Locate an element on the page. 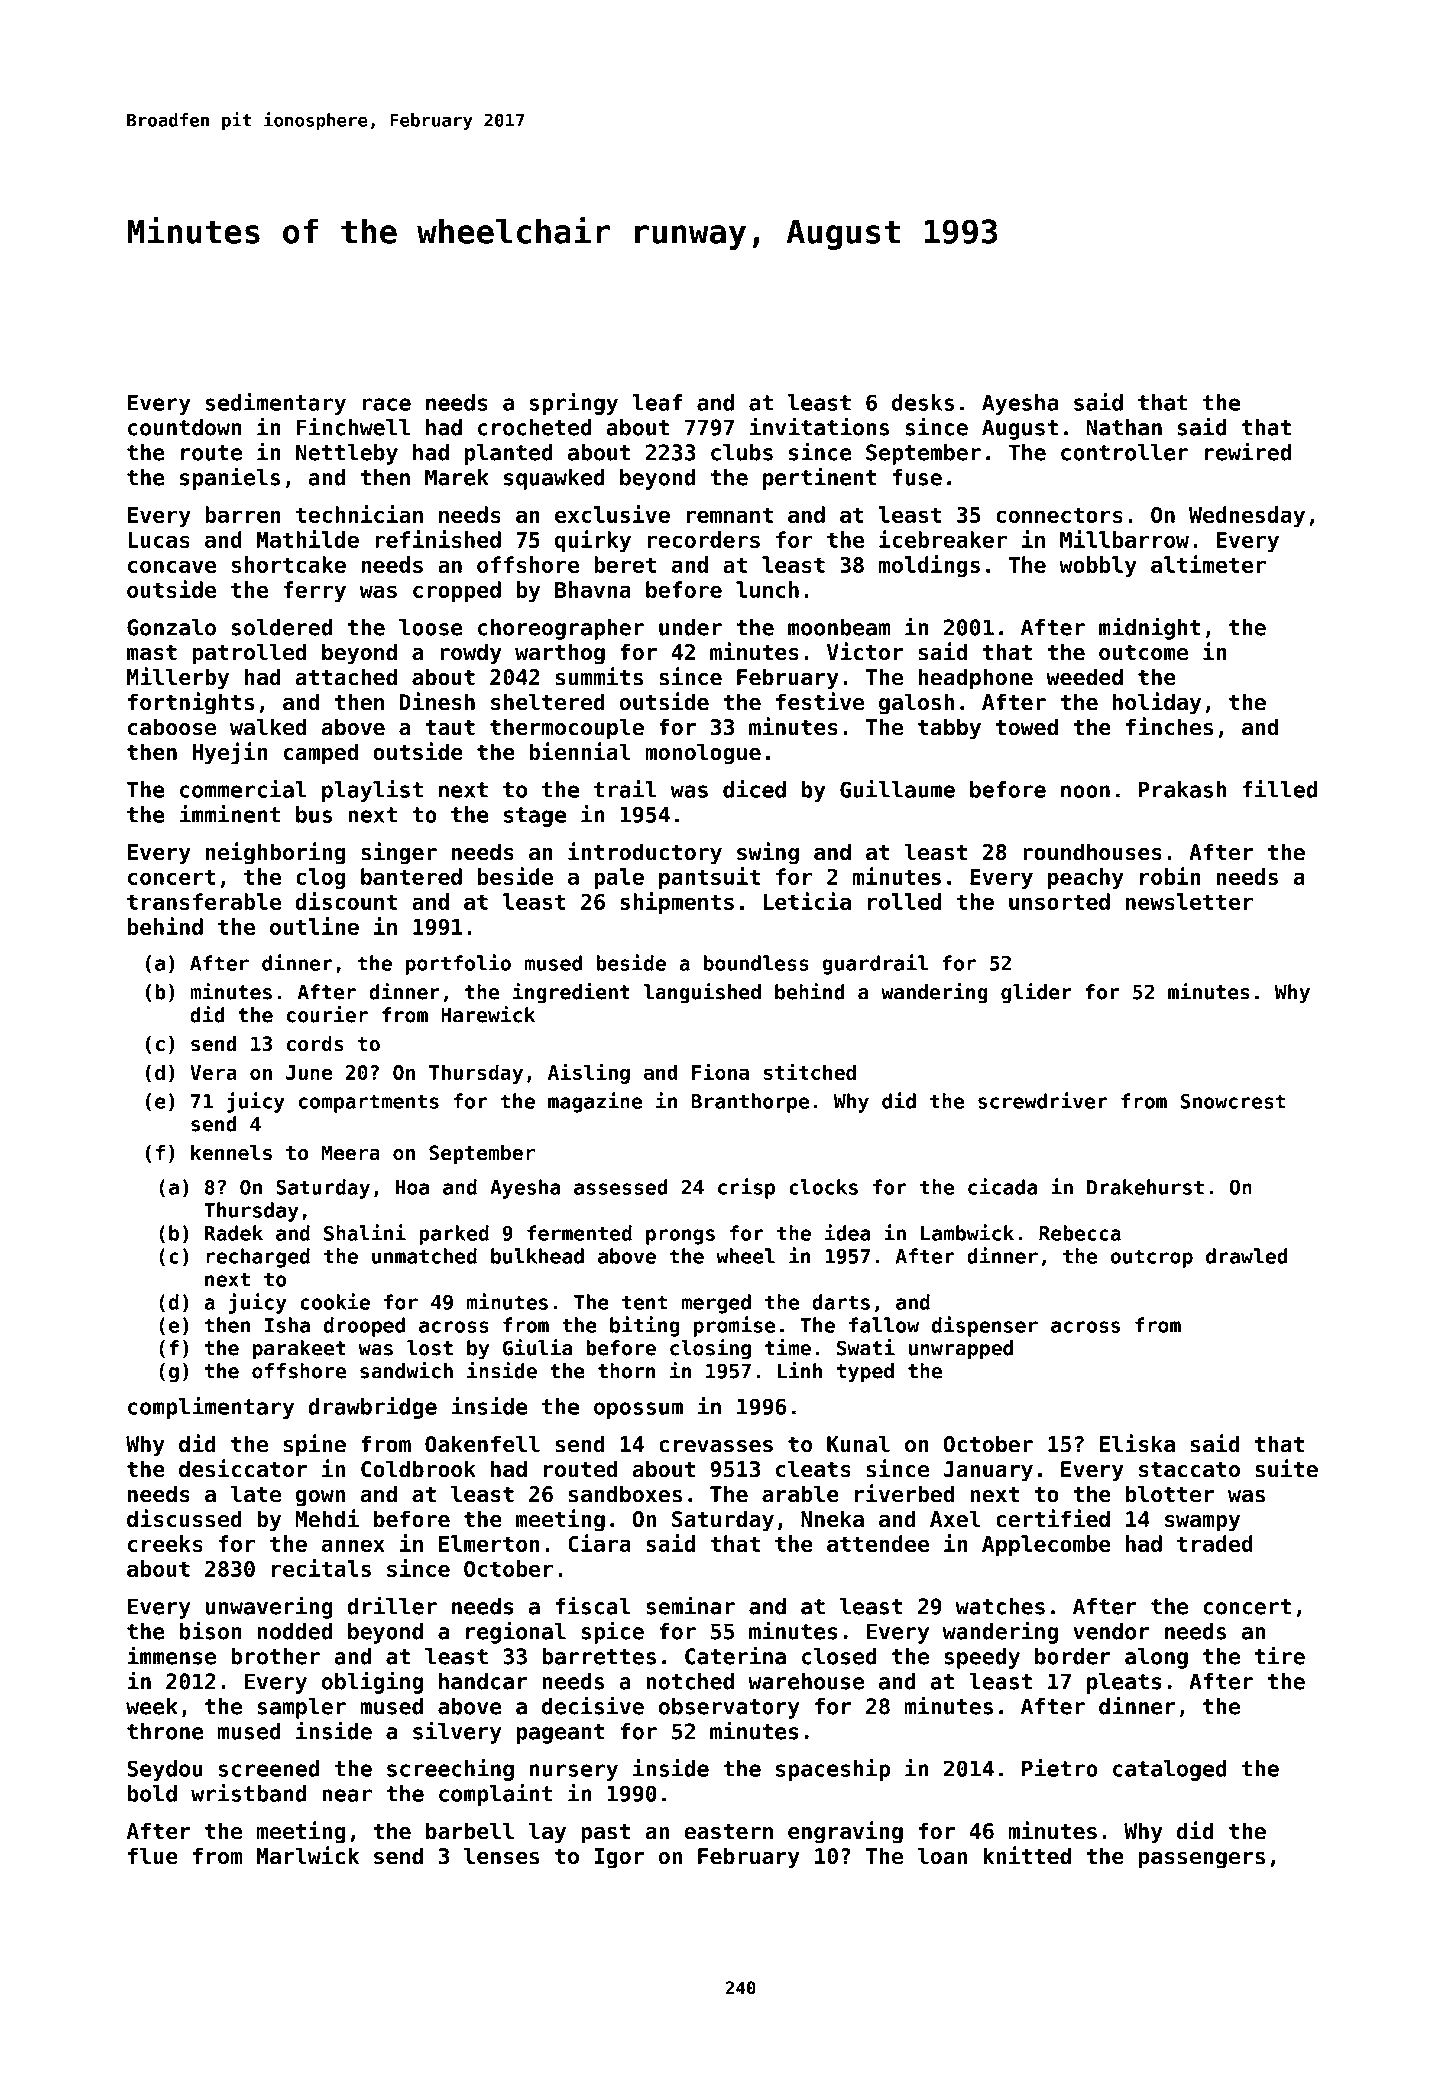 The width and height of the image is (1450, 2100). towed is located at coordinates (1027, 727).
